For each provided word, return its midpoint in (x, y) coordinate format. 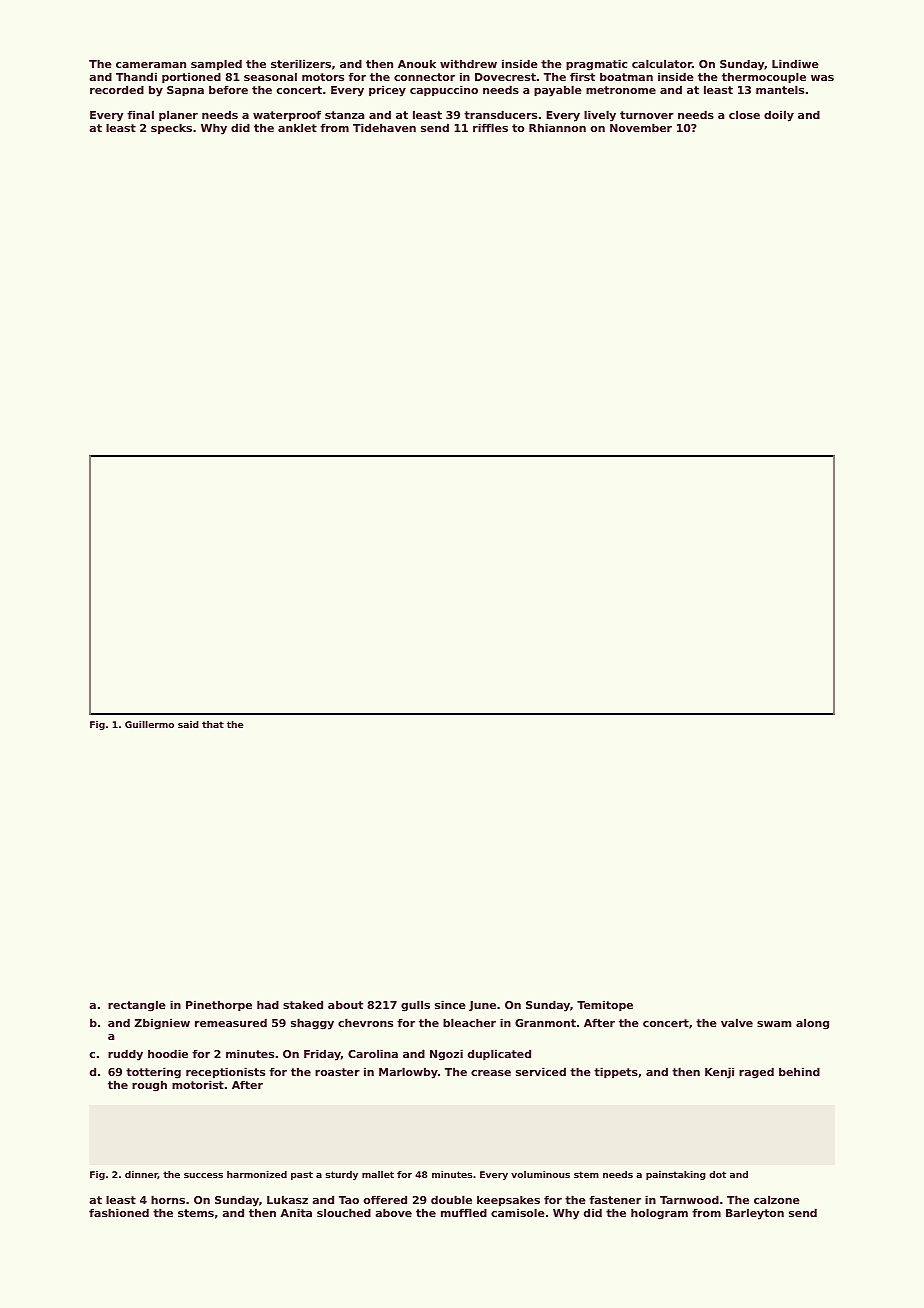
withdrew (468, 63)
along (812, 1024)
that (213, 724)
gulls (415, 1006)
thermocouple (764, 78)
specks (171, 129)
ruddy (125, 1055)
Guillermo (149, 724)
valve (737, 1022)
